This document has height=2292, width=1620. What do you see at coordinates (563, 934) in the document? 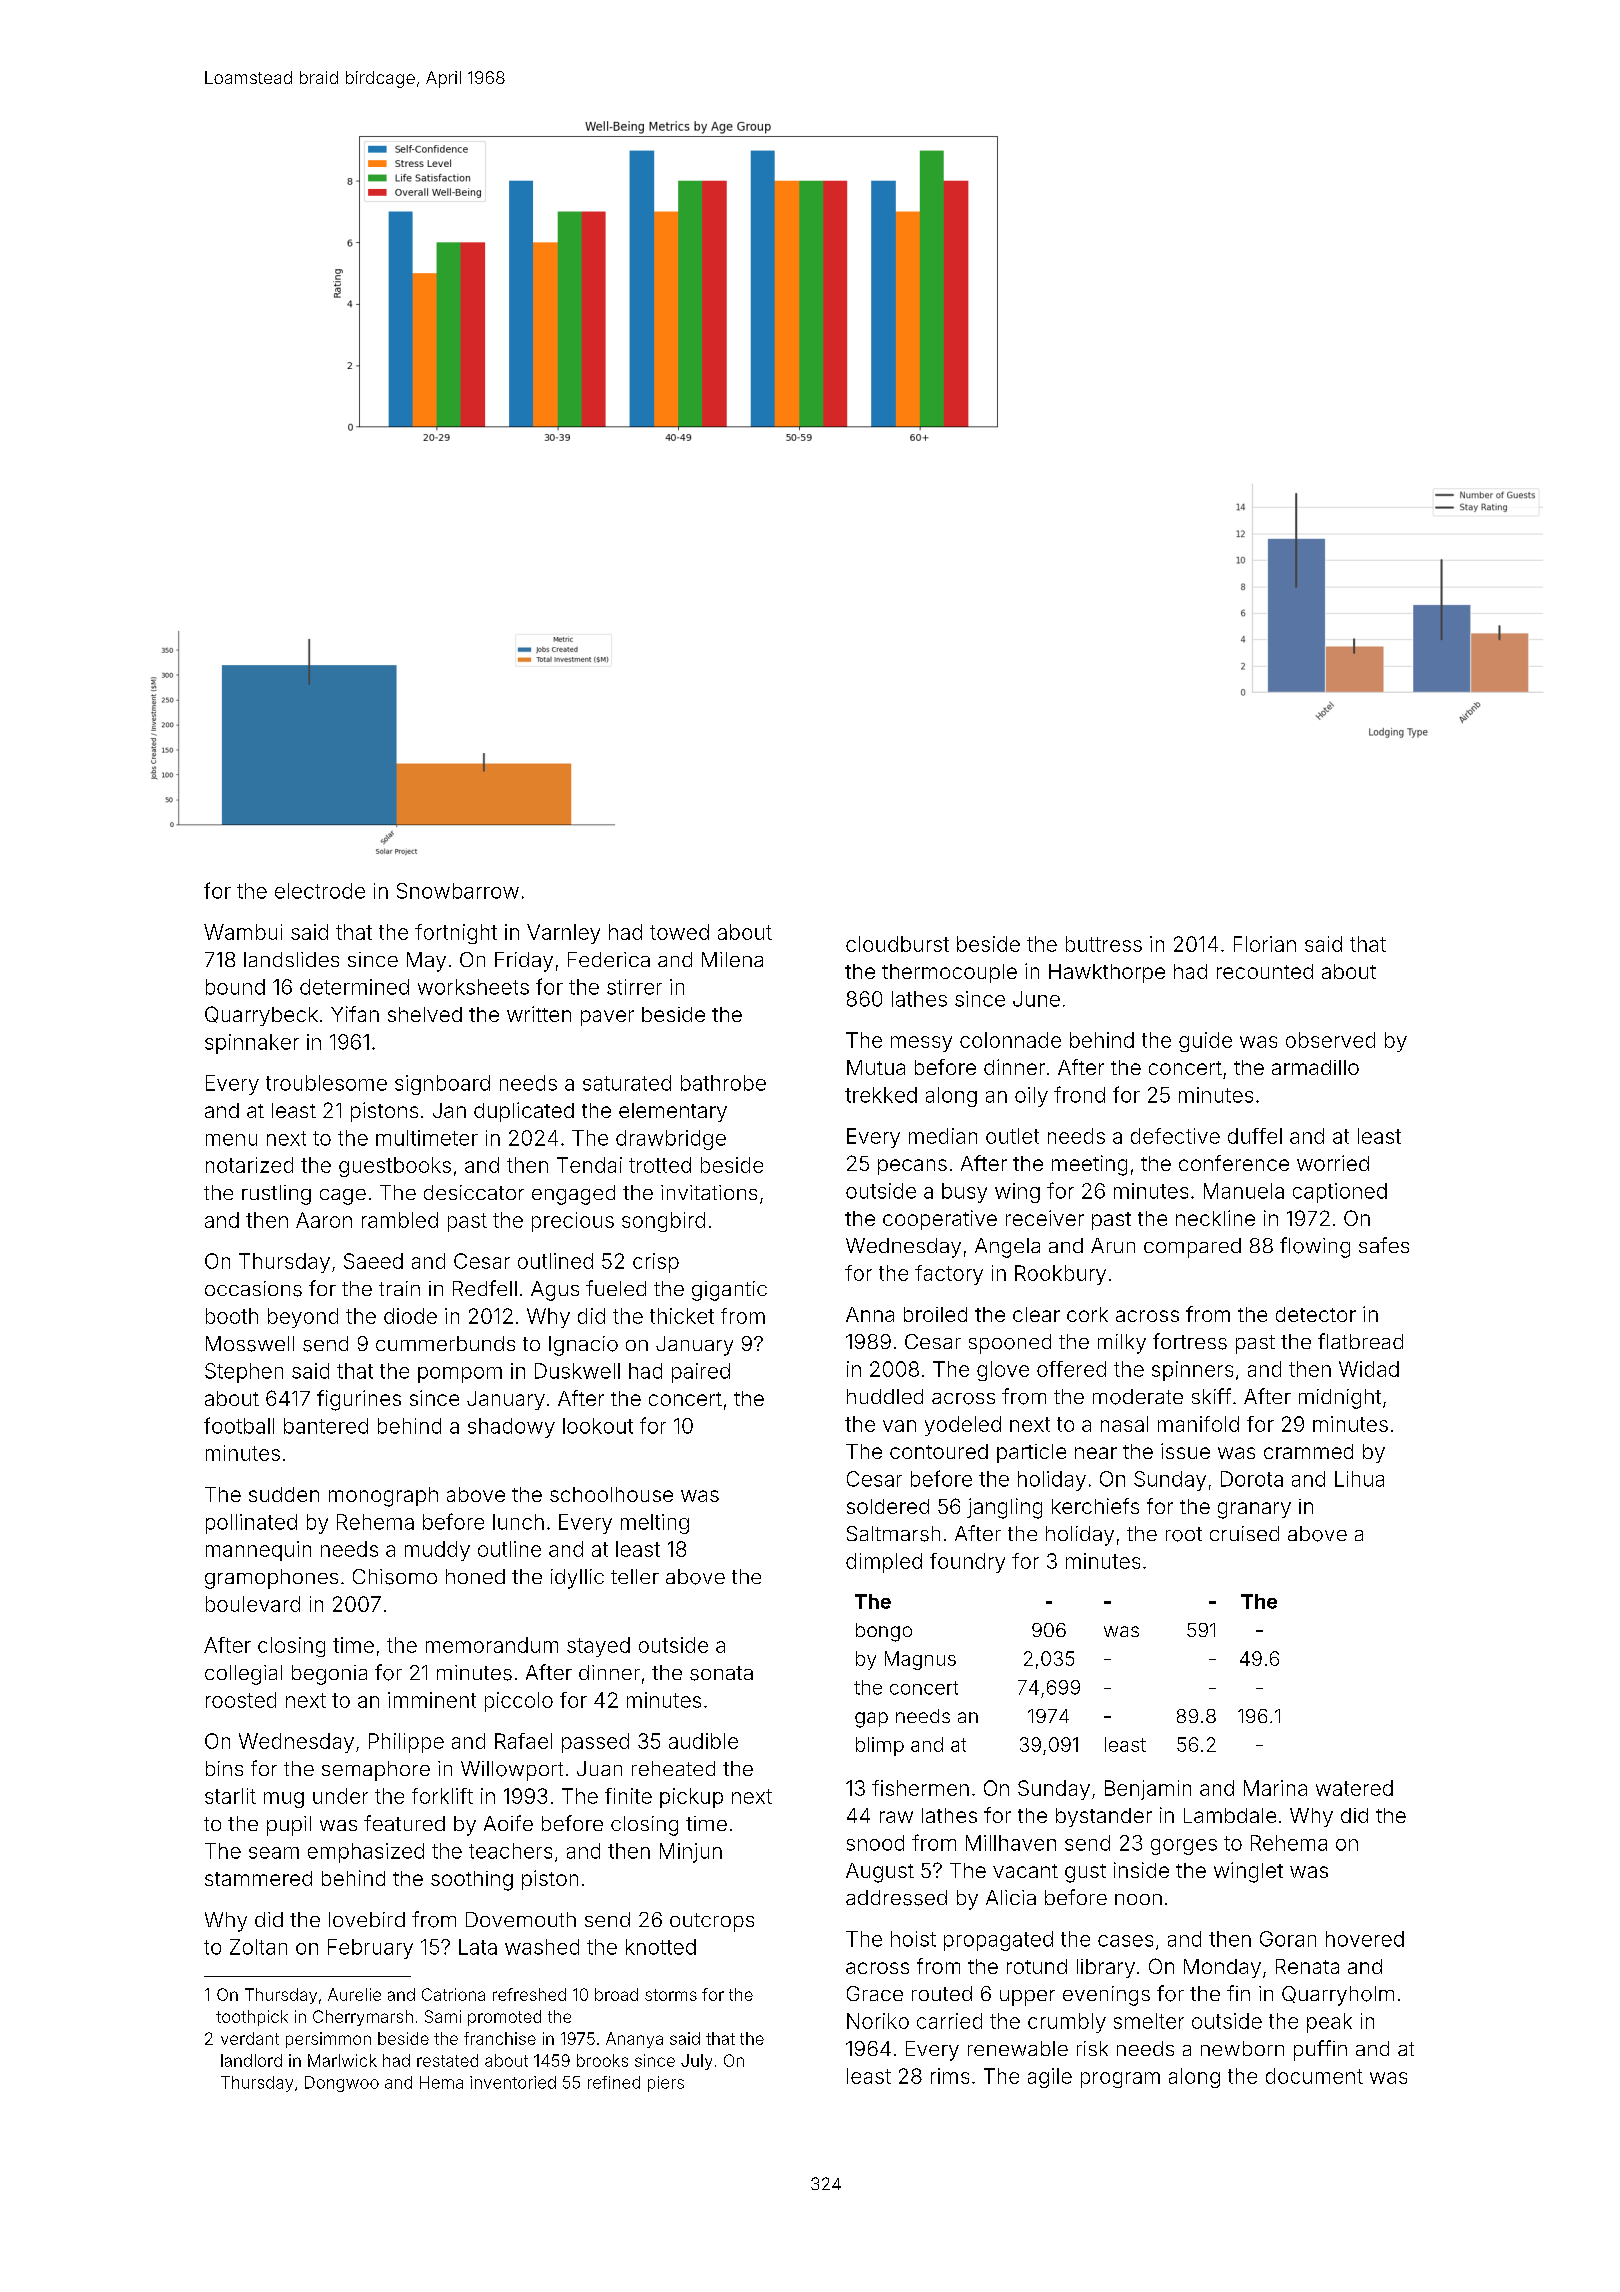
I see `Varnley` at bounding box center [563, 934].
